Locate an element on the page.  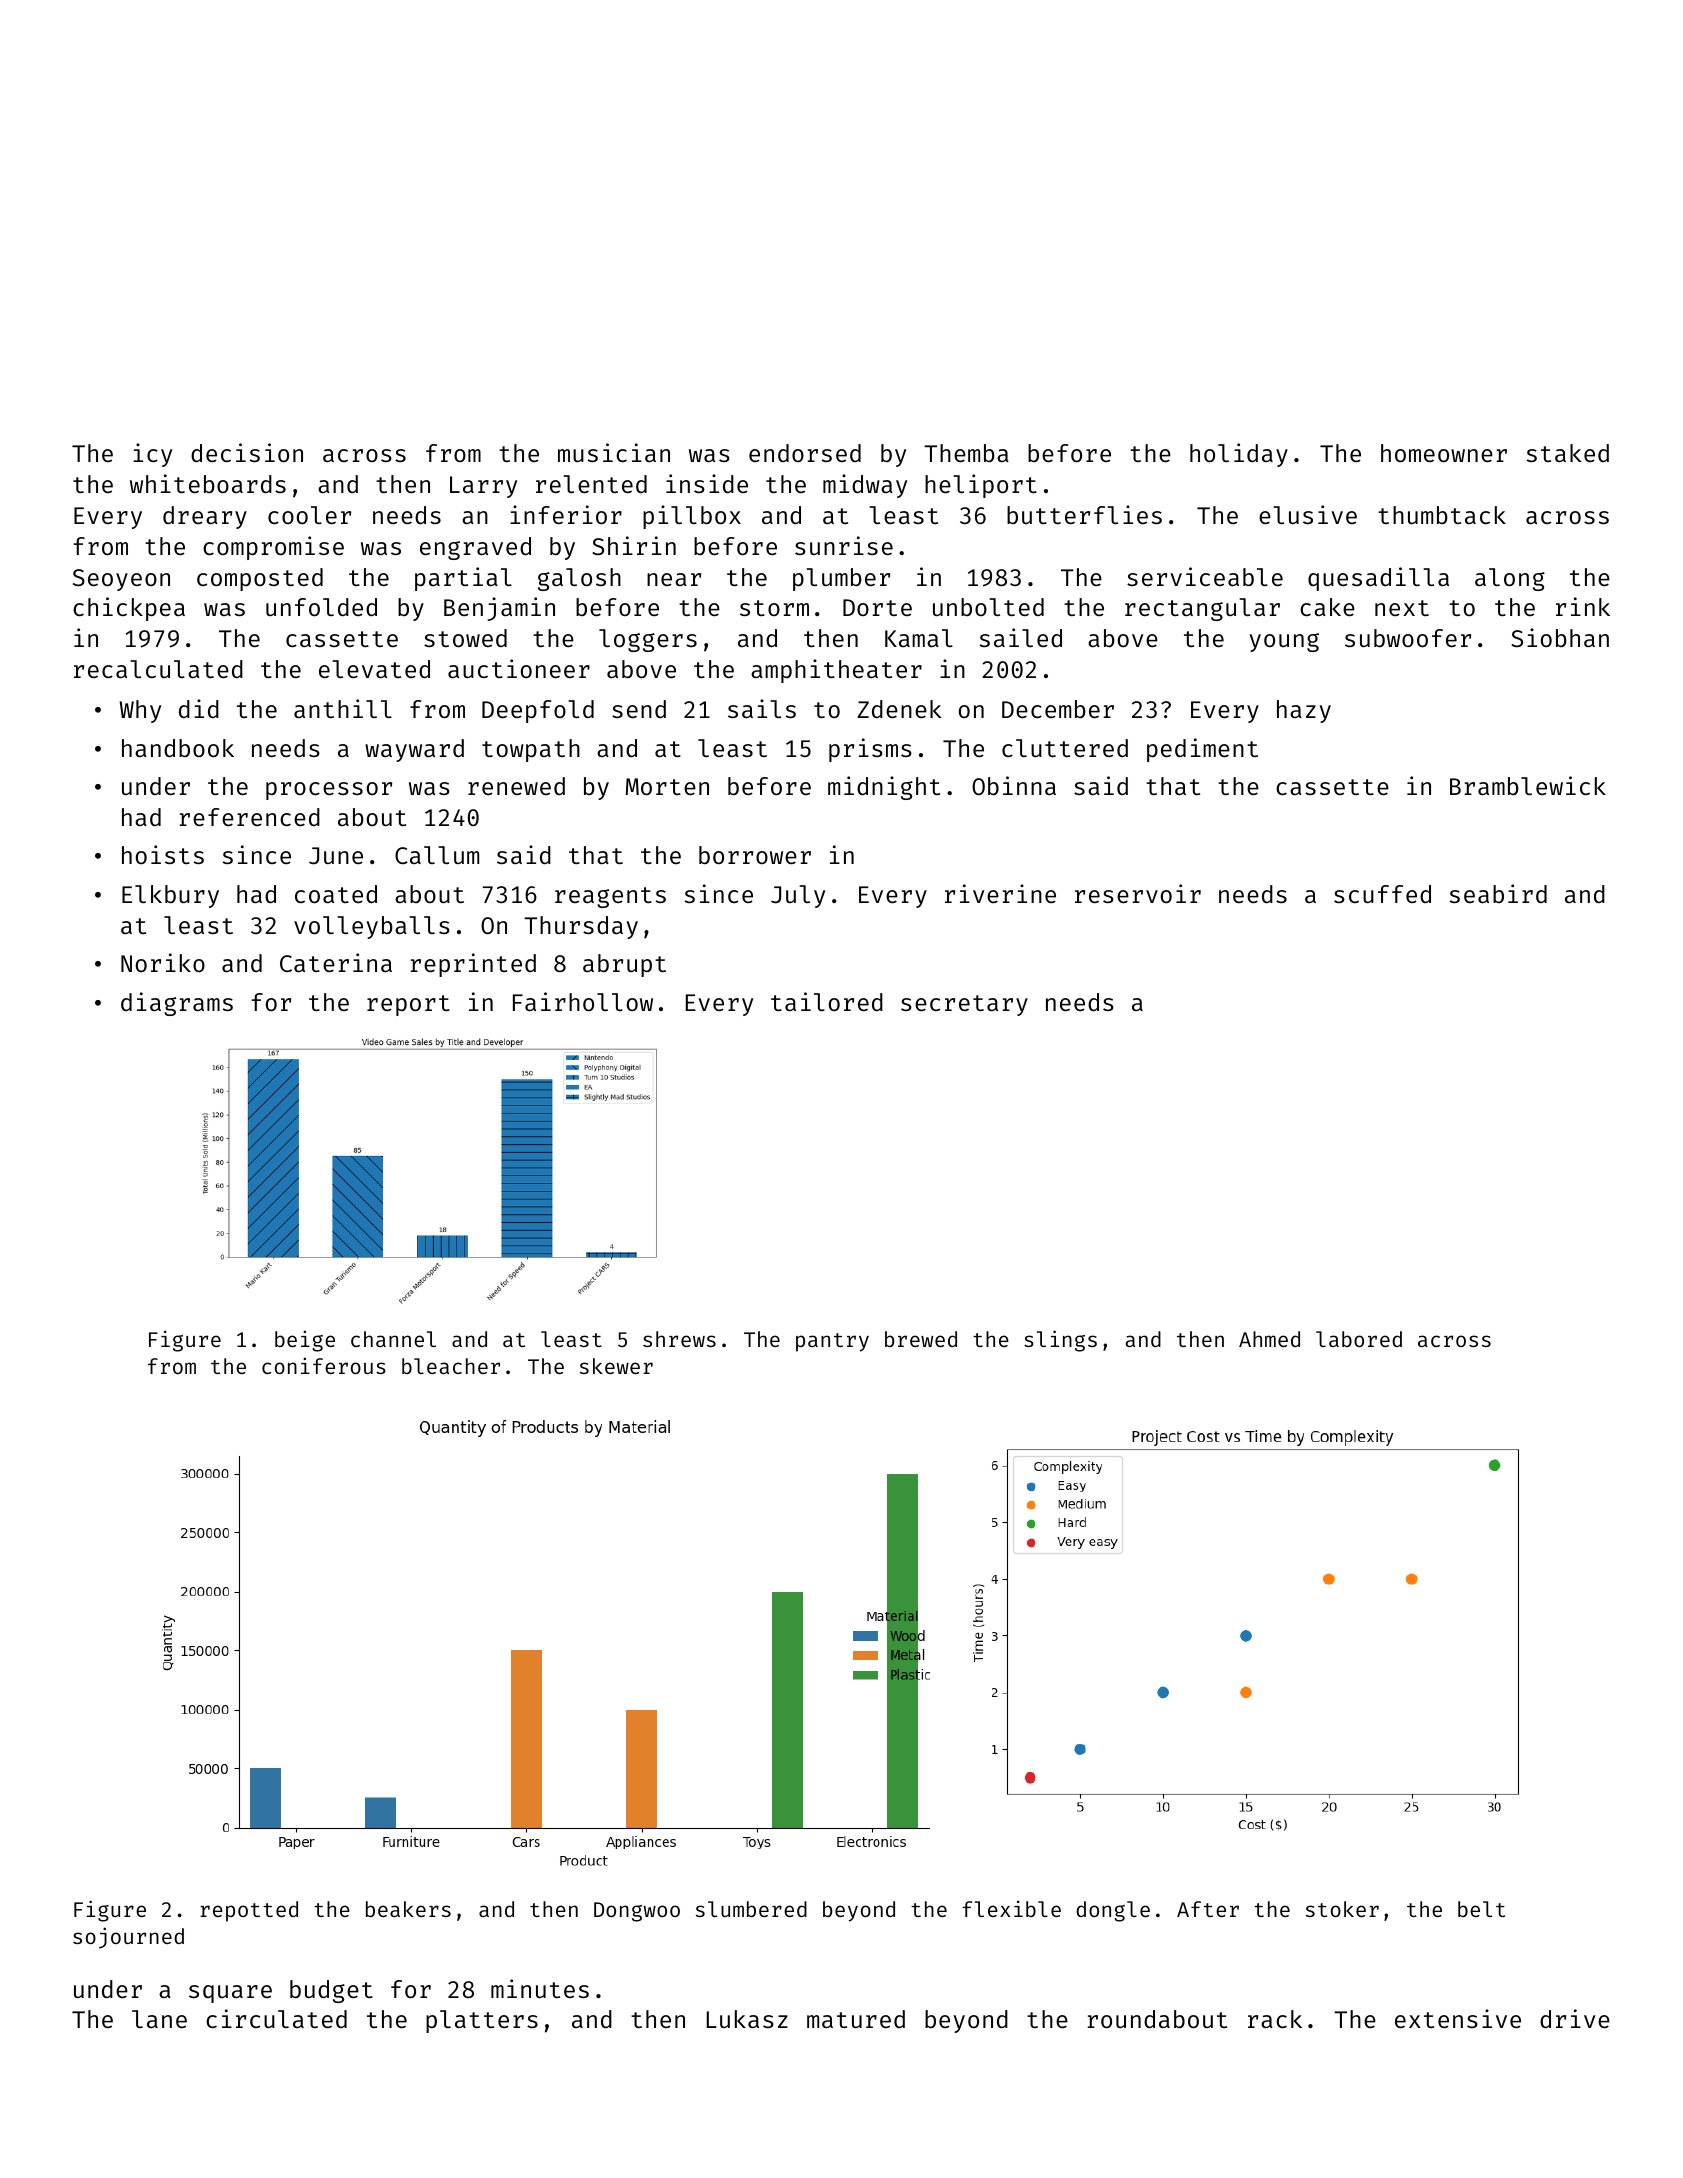
circulated is located at coordinates (276, 2018).
